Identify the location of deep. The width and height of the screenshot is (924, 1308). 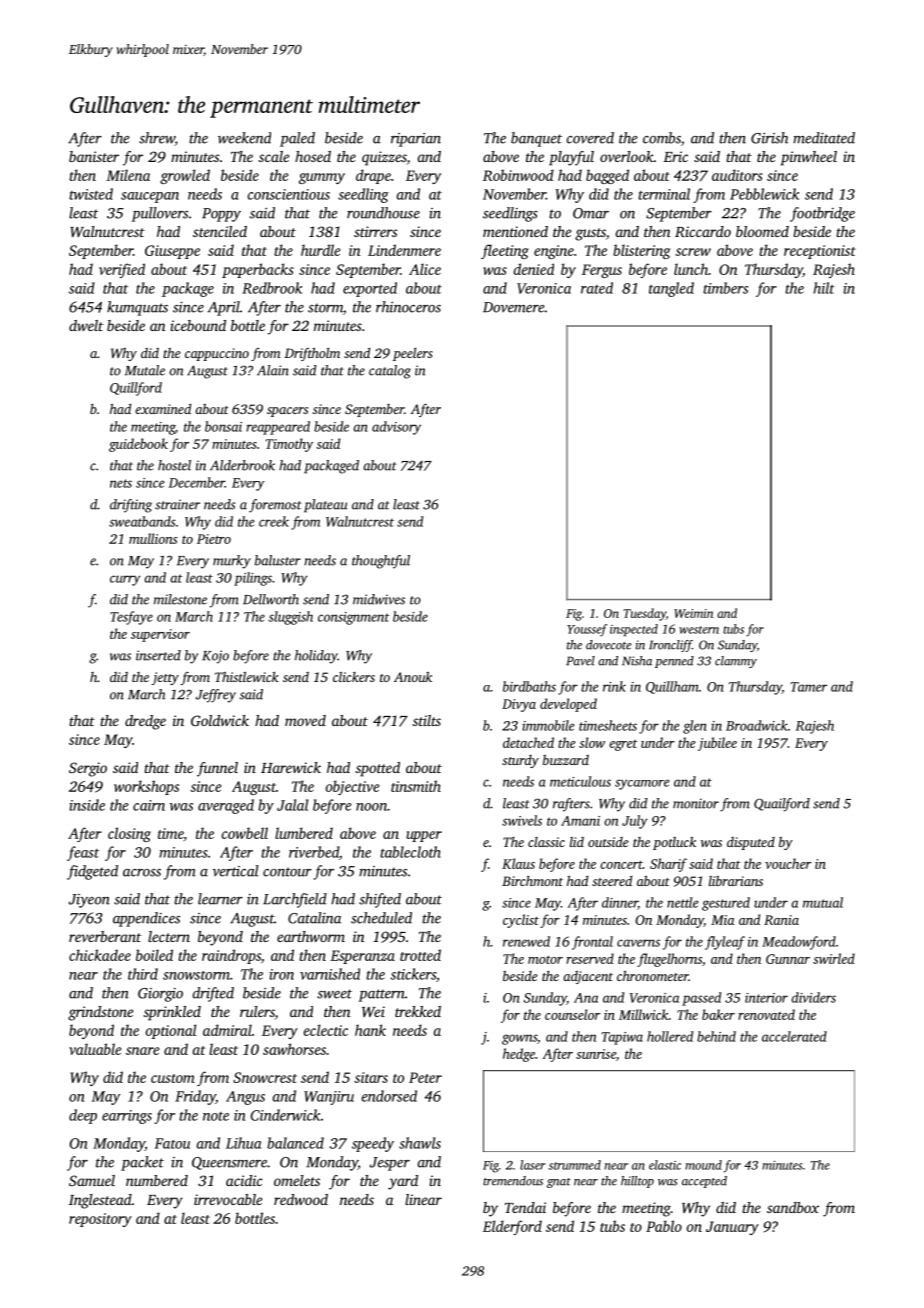
(83, 1116).
